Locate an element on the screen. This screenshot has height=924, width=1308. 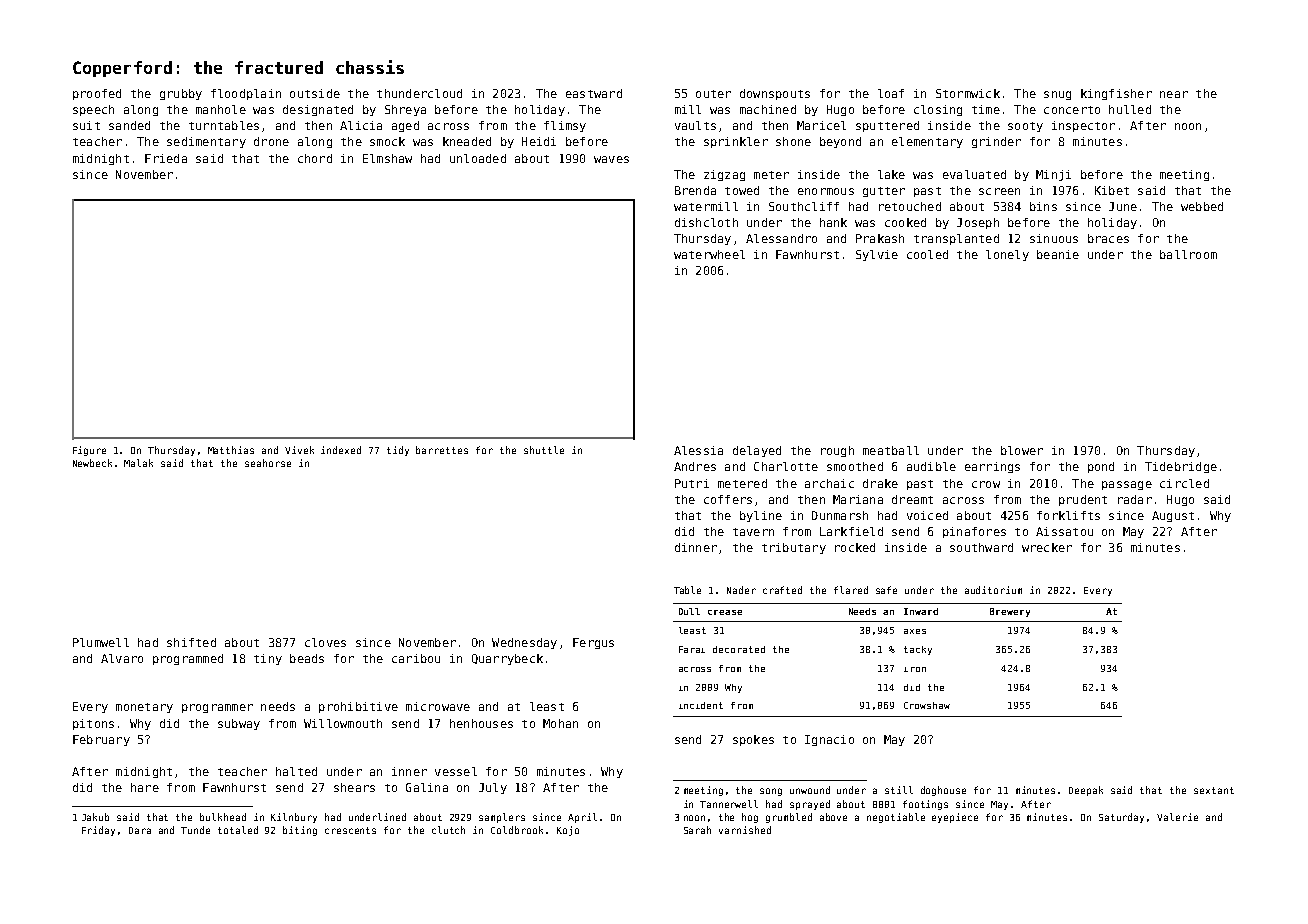
near is located at coordinates (1174, 94).
